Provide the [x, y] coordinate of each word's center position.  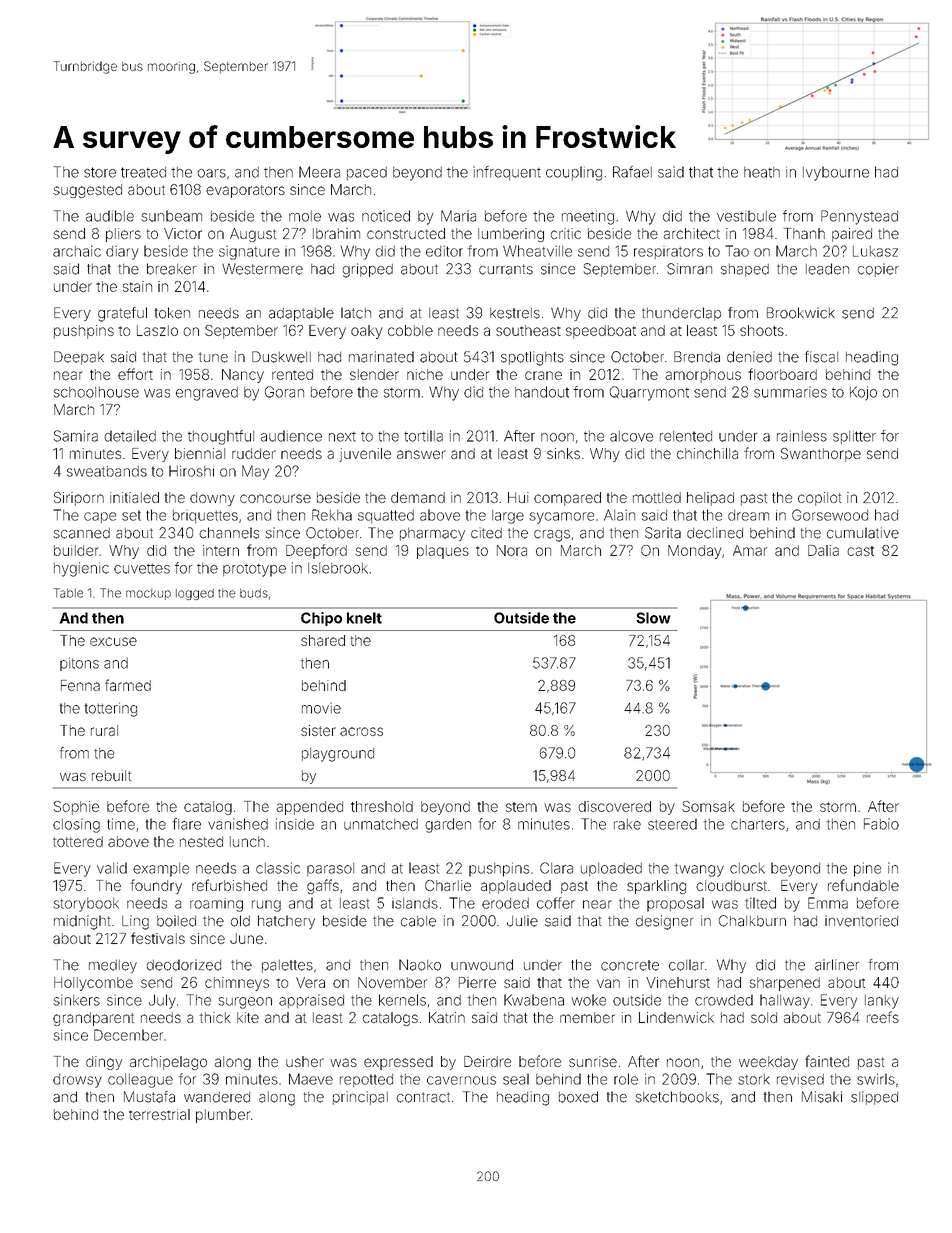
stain [137, 286]
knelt [364, 618]
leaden [827, 269]
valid [112, 868]
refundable [863, 885]
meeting [588, 217]
